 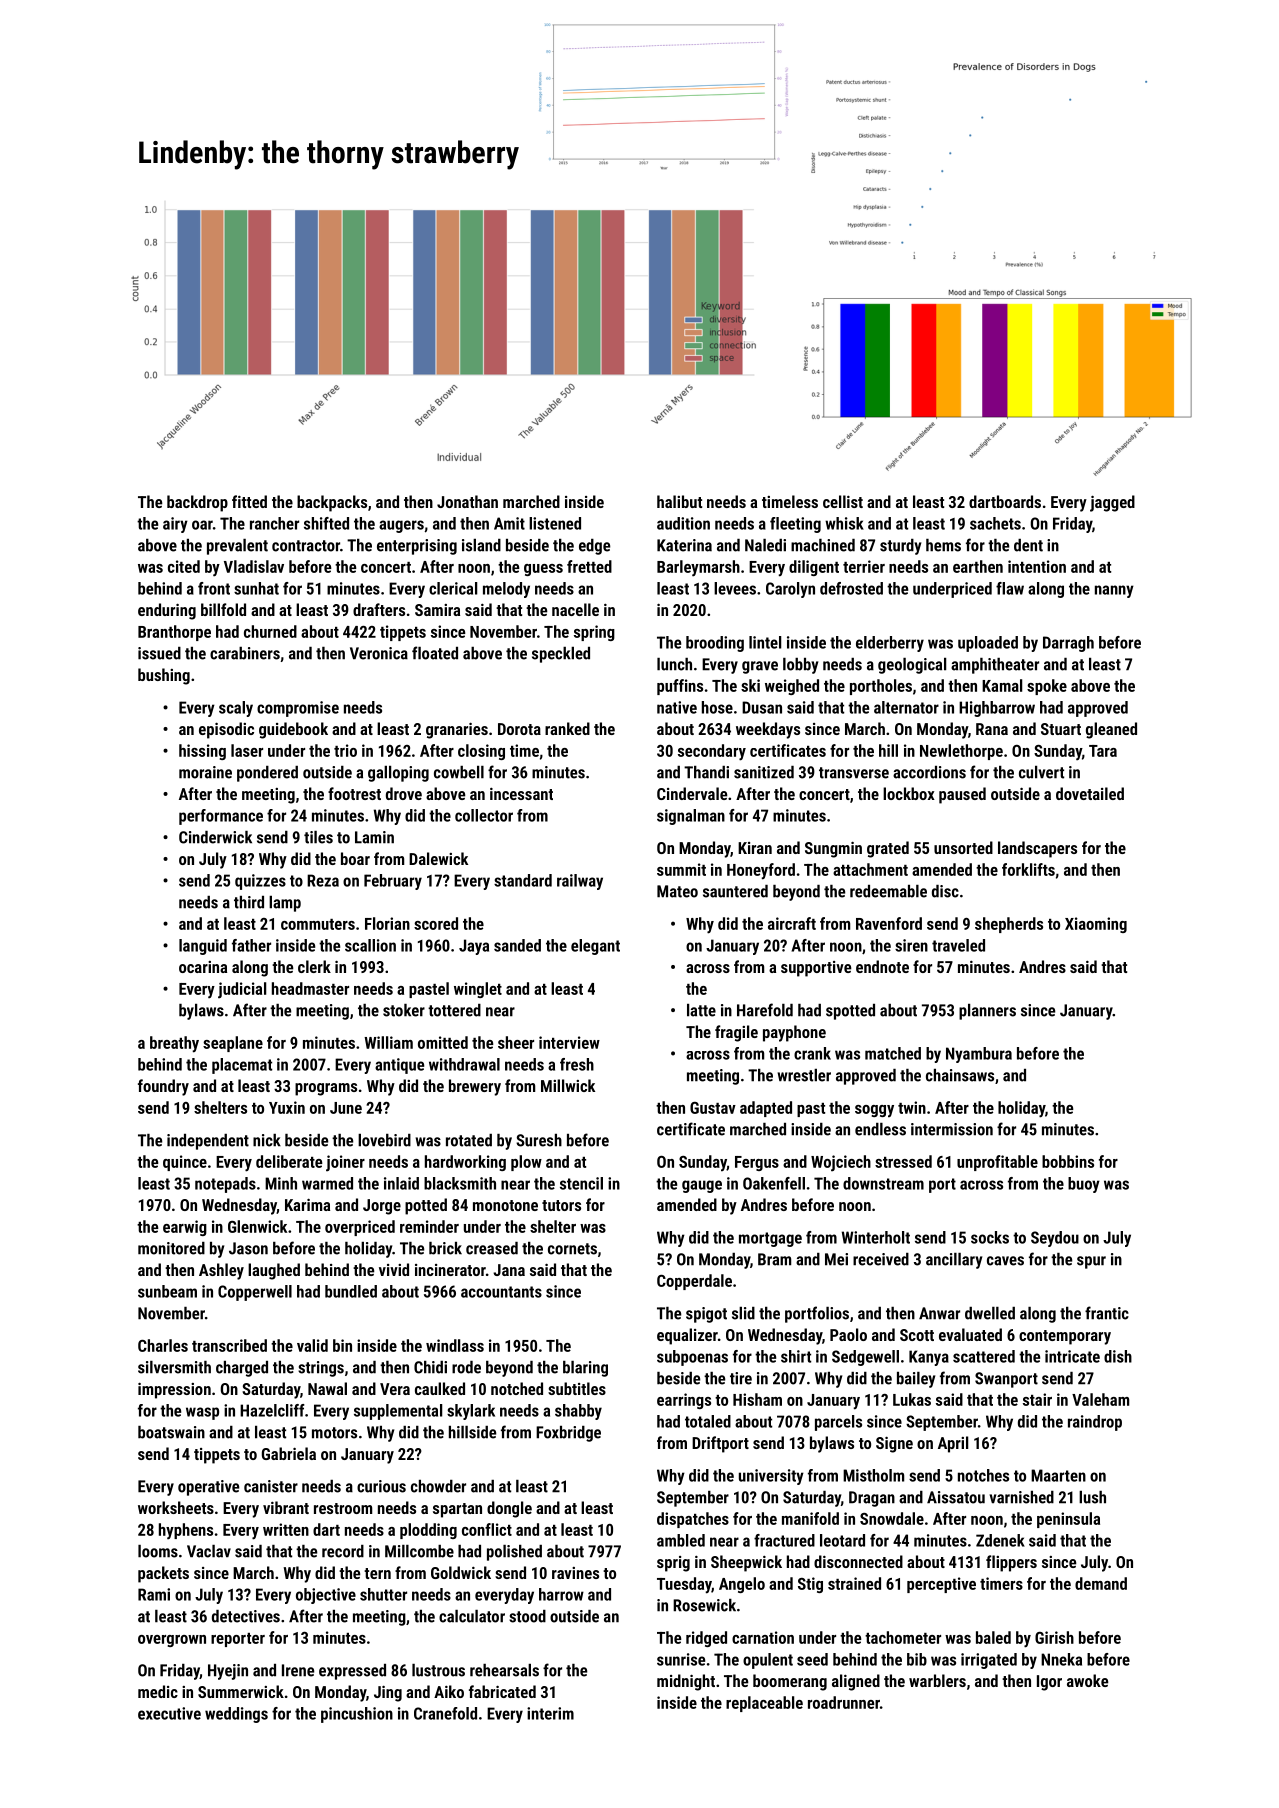 I want to click on intermission, so click(x=952, y=1129).
